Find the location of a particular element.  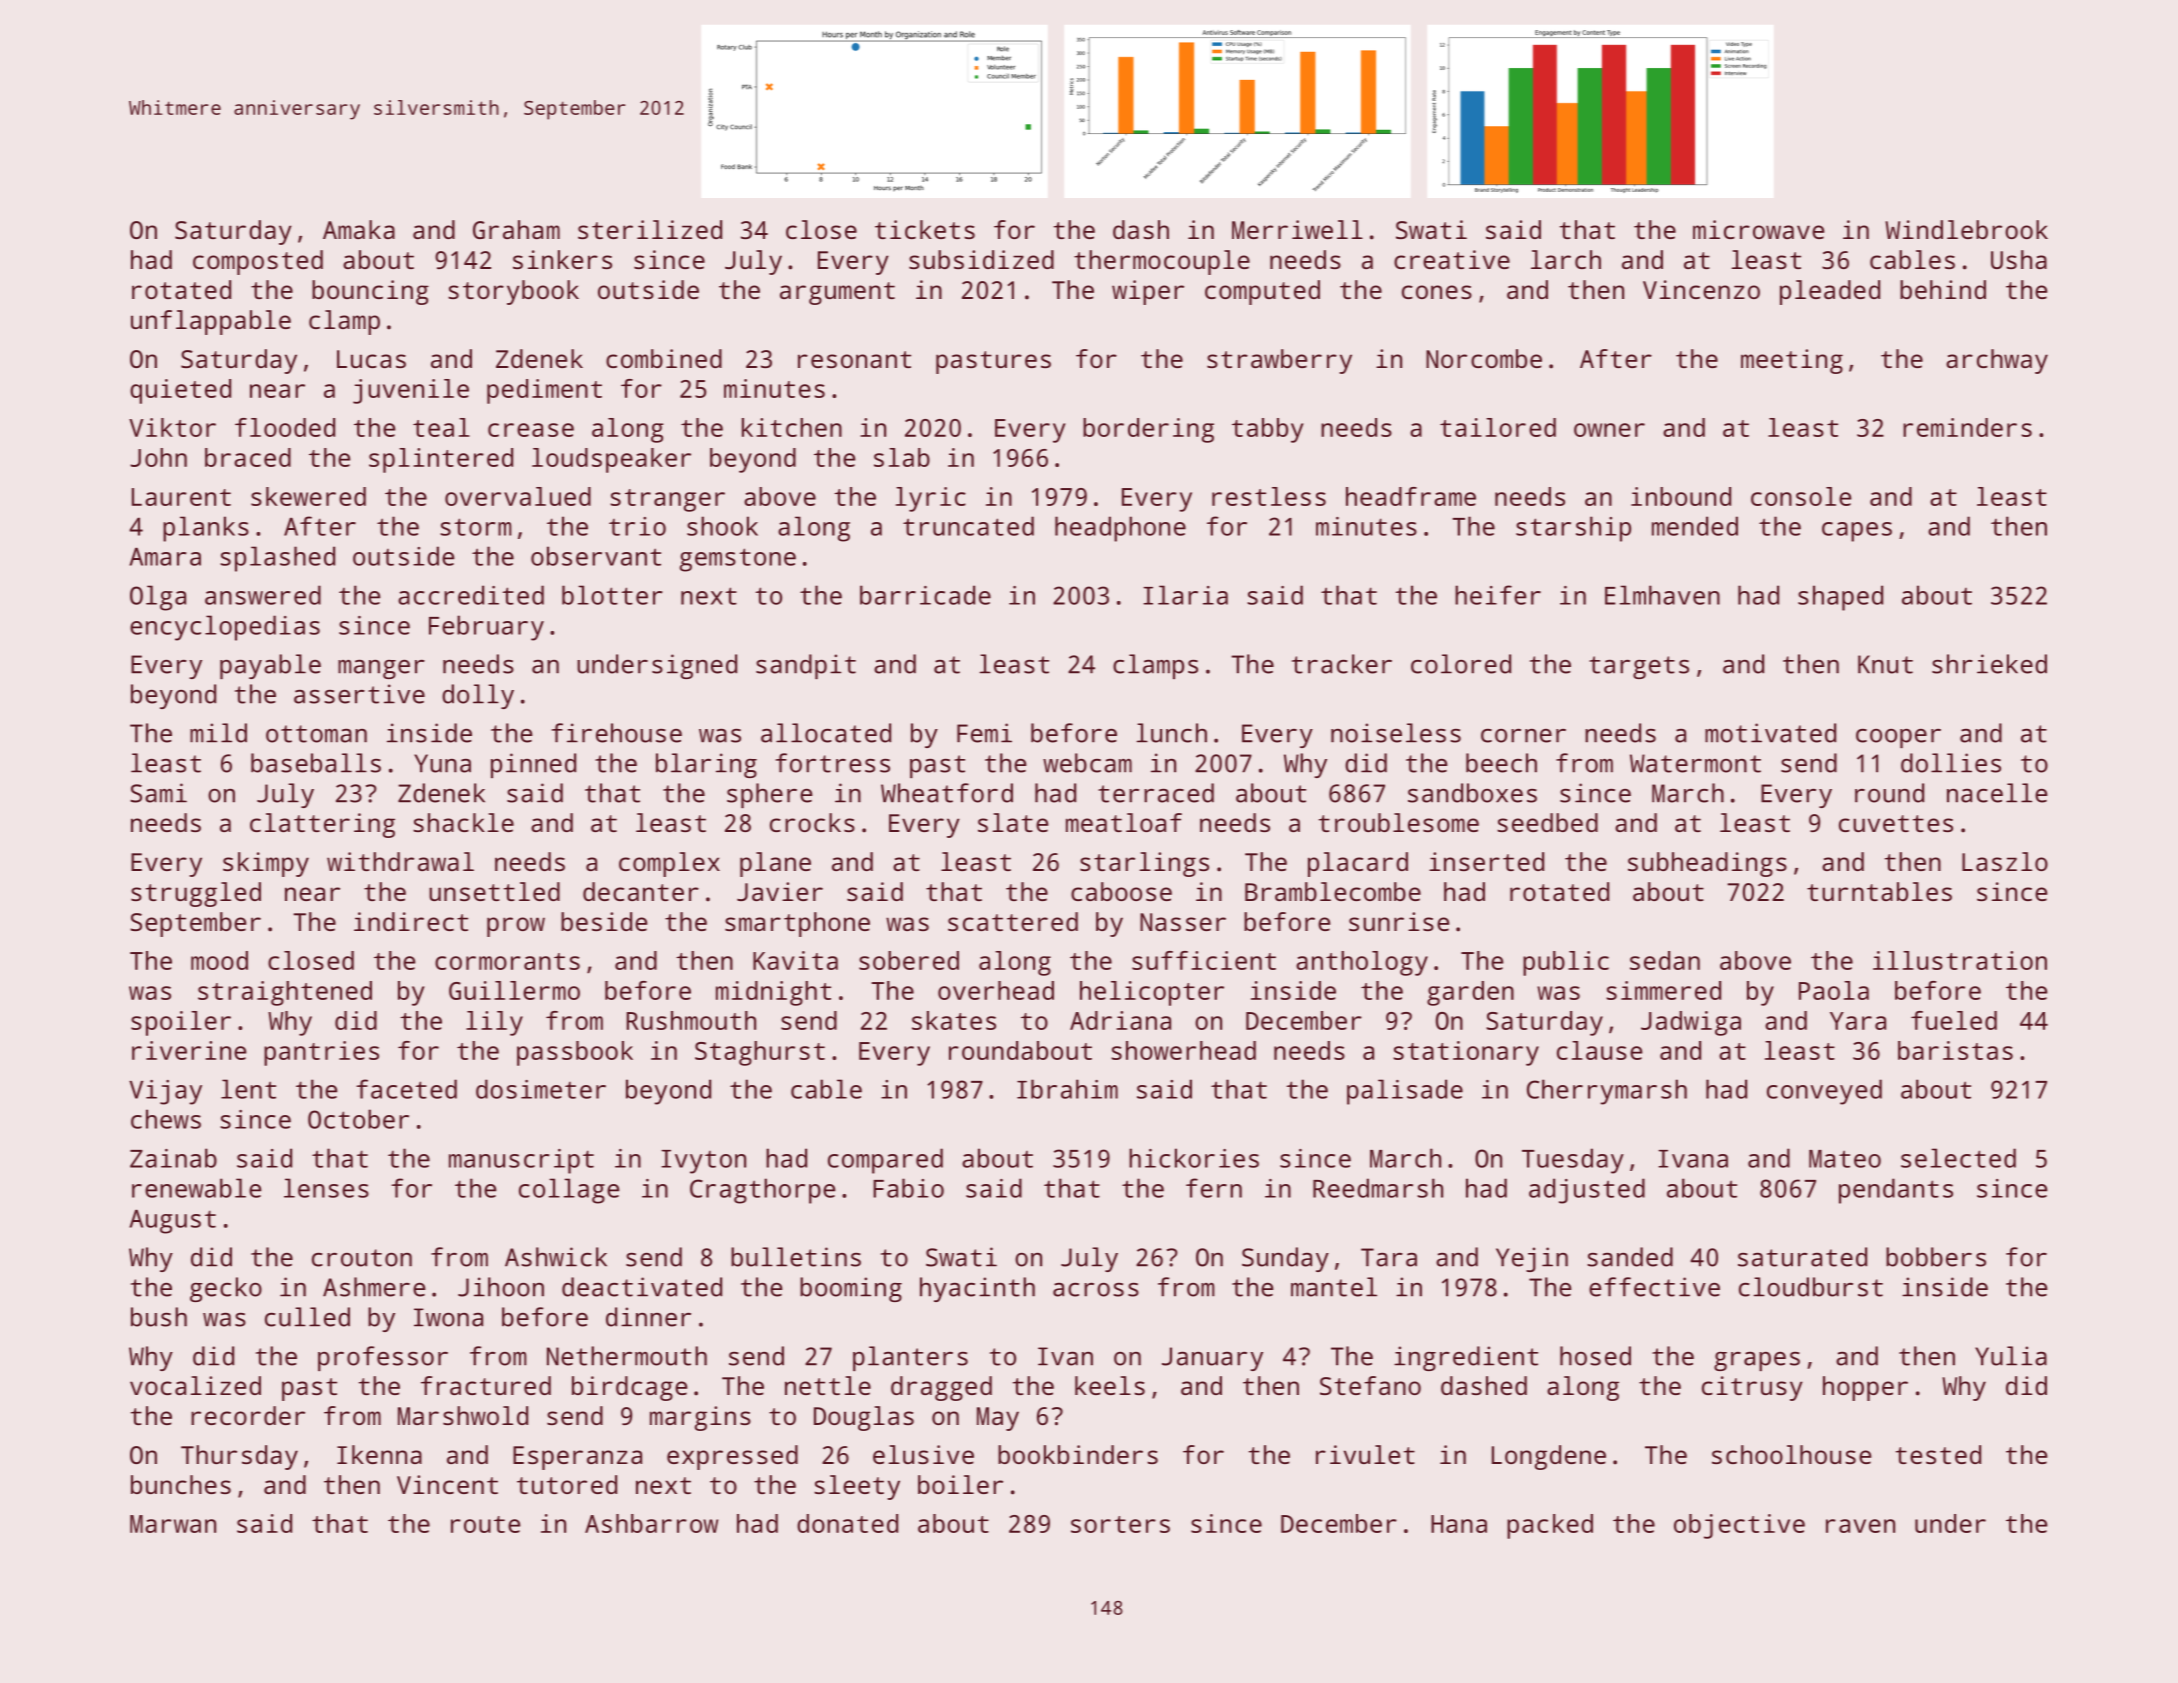

unflappable is located at coordinates (211, 322).
